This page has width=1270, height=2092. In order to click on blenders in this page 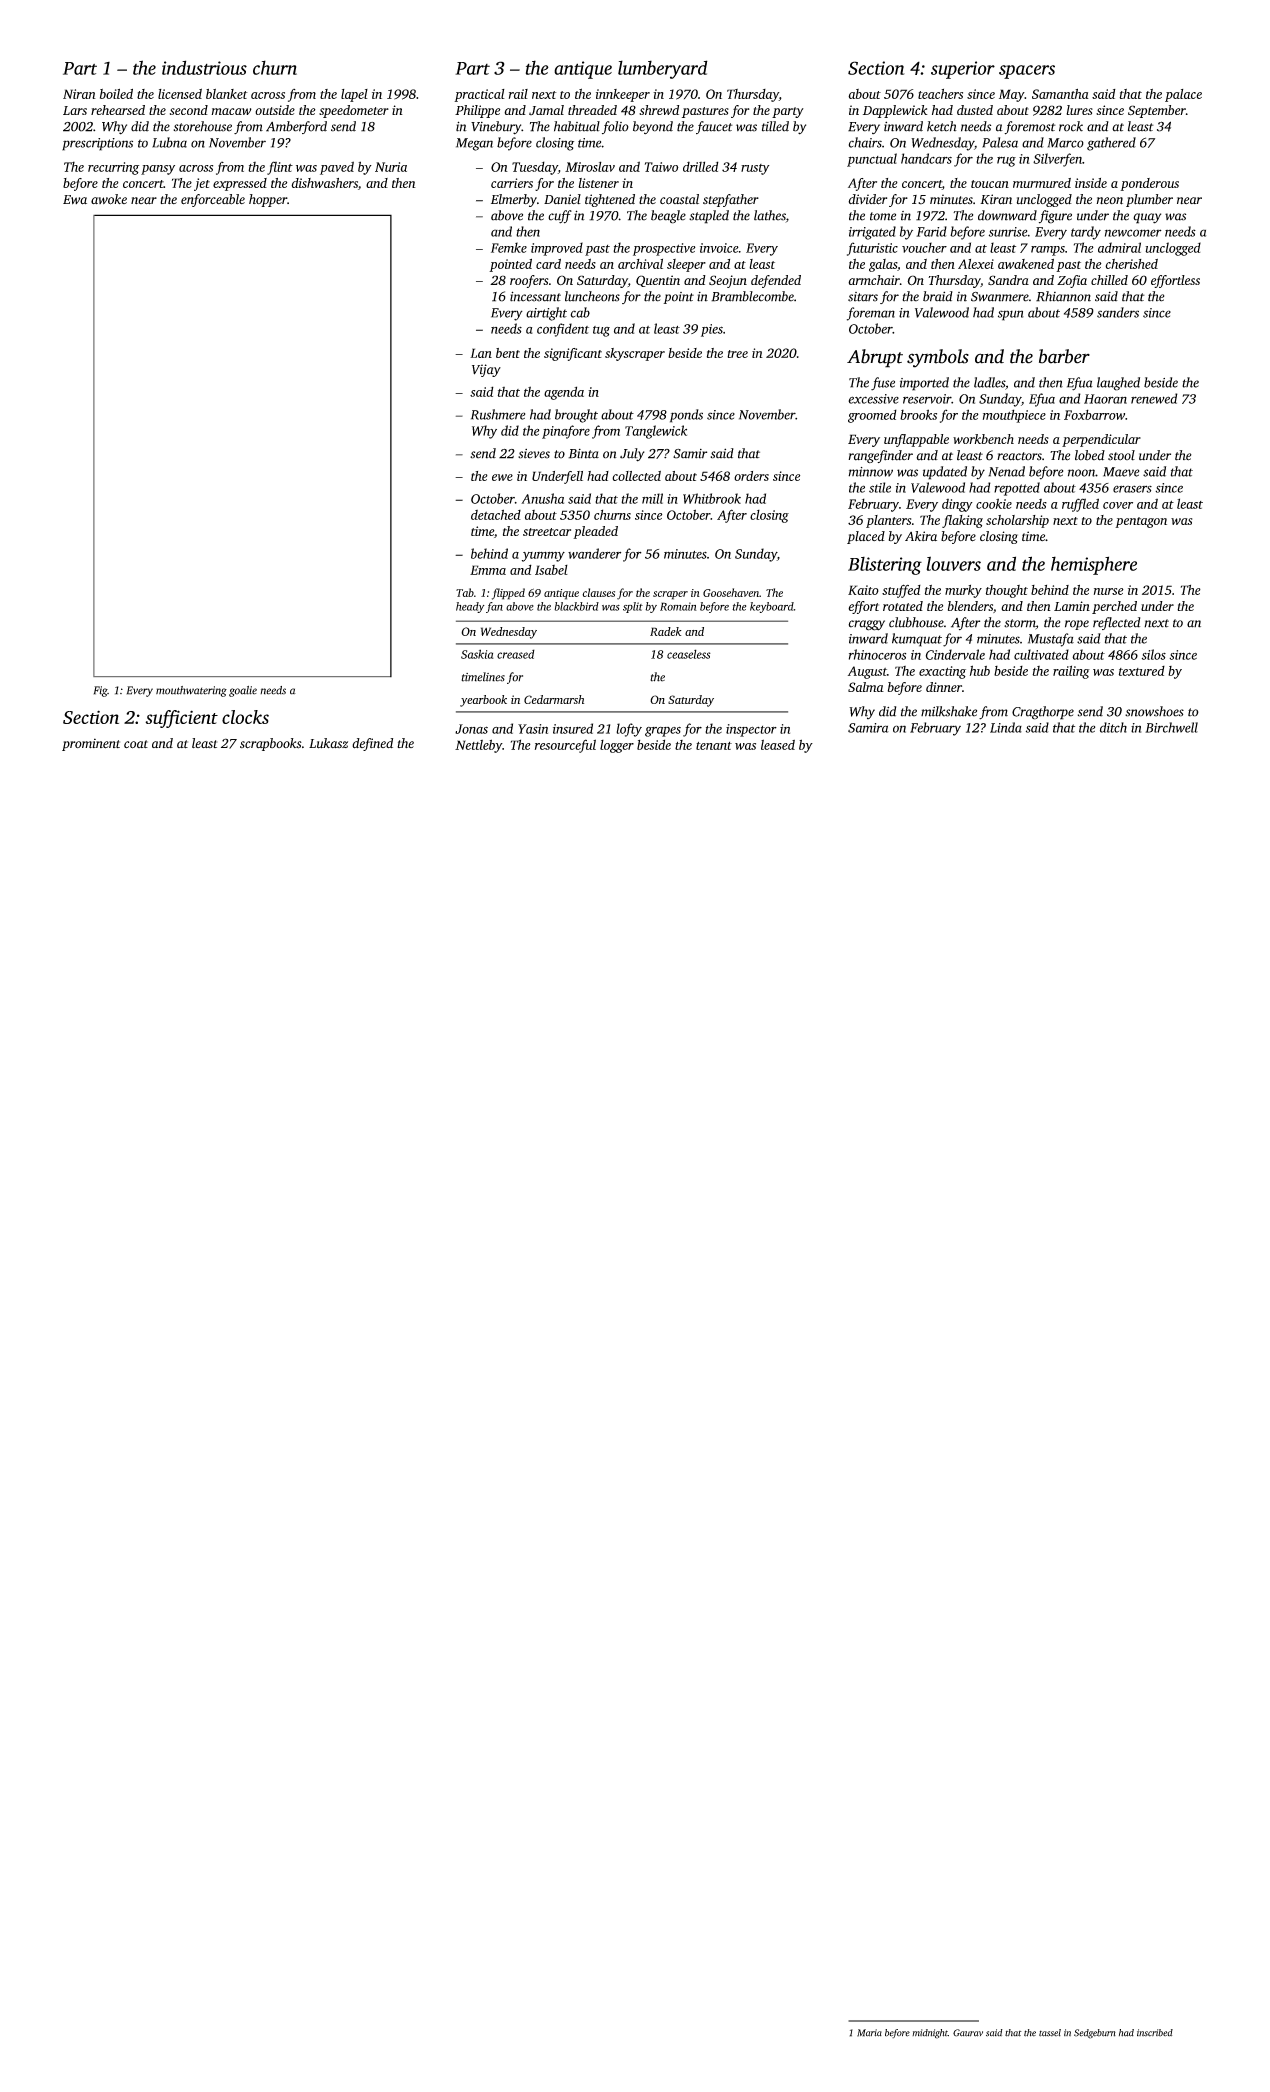, I will do `click(970, 606)`.
